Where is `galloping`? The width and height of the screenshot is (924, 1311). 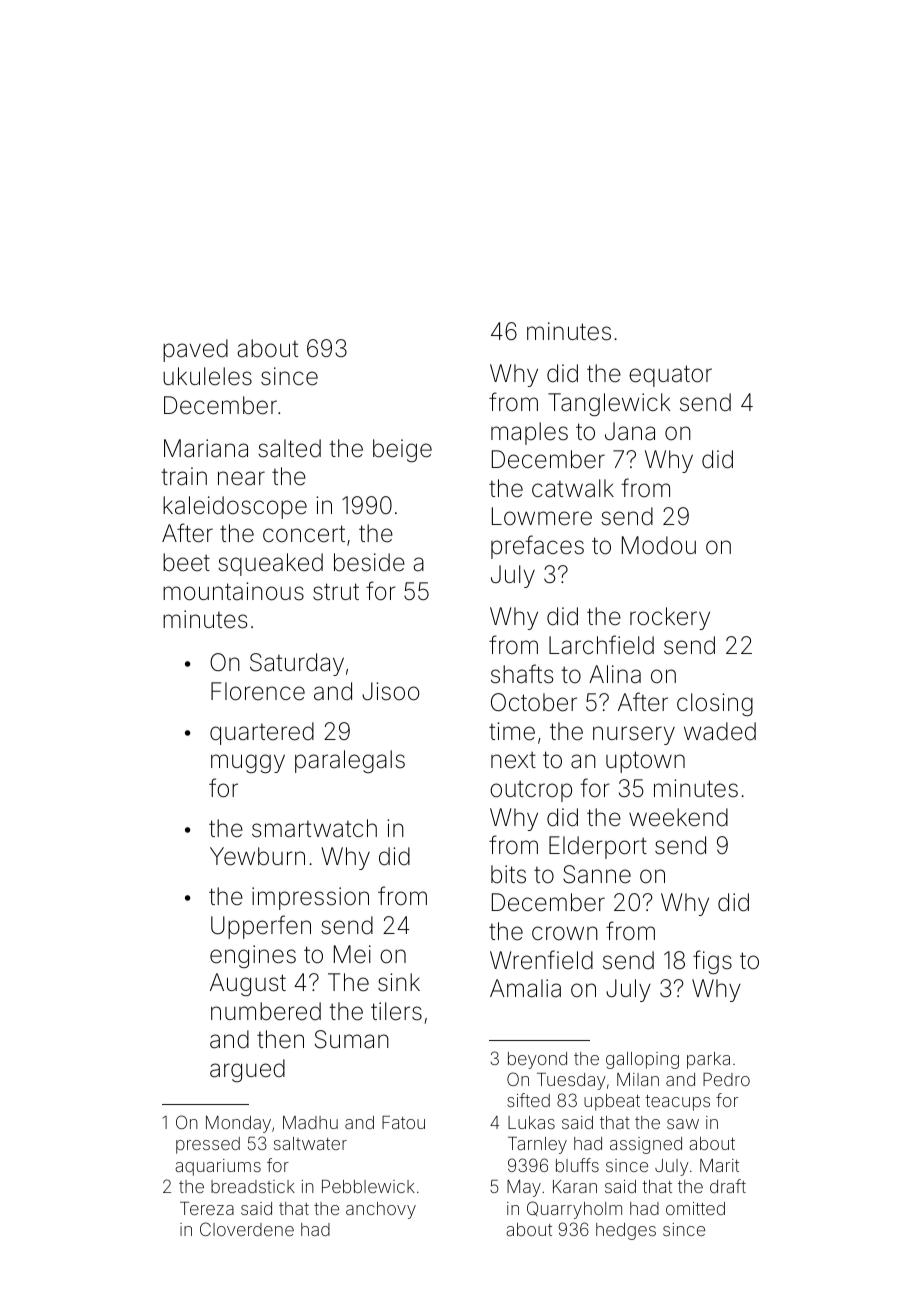
galloping is located at coordinates (642, 1060).
